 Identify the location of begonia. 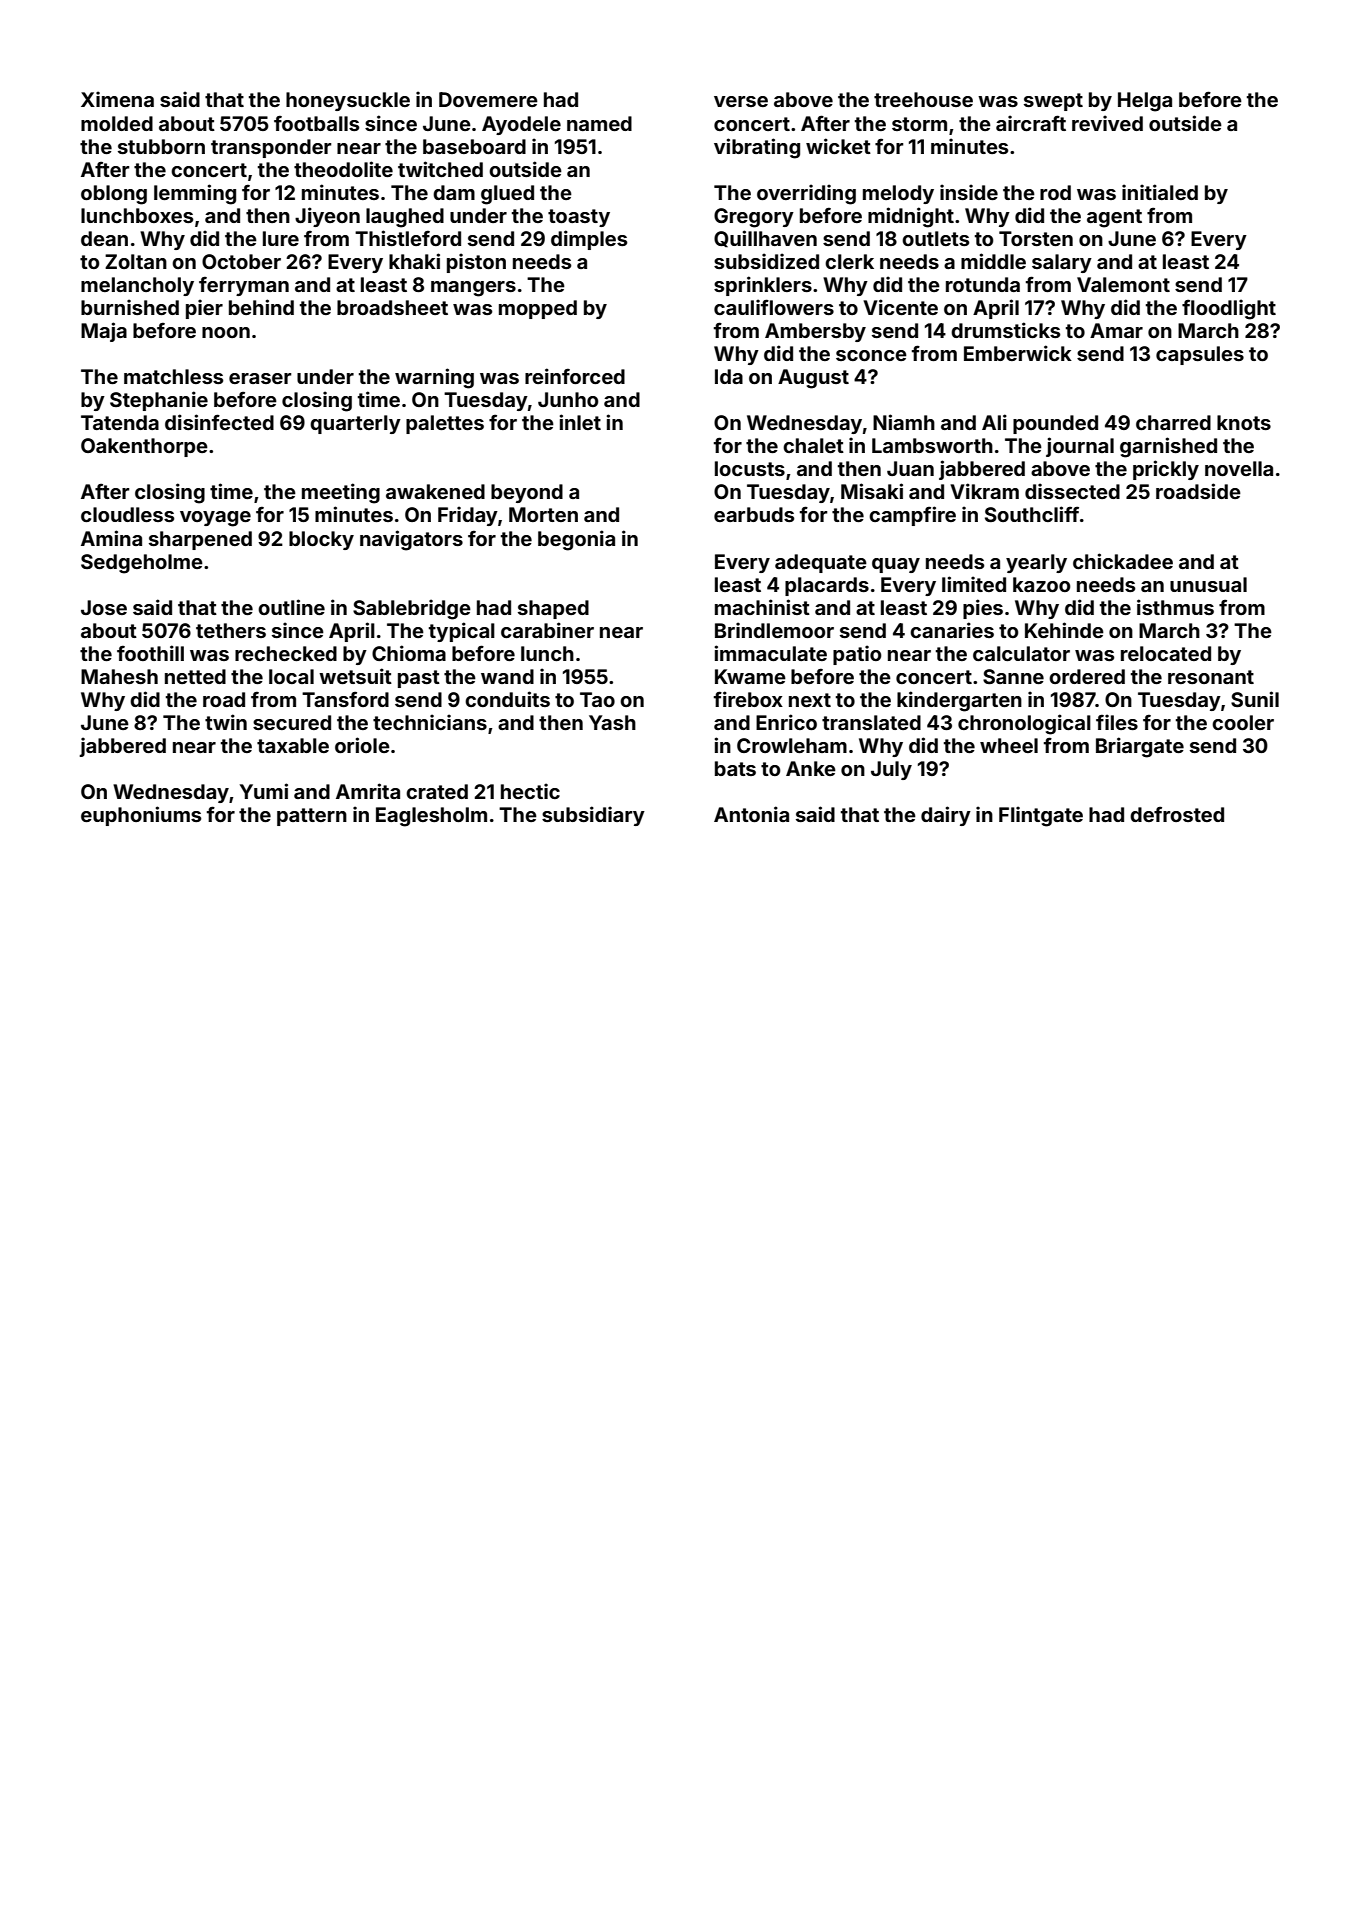
(576, 540).
